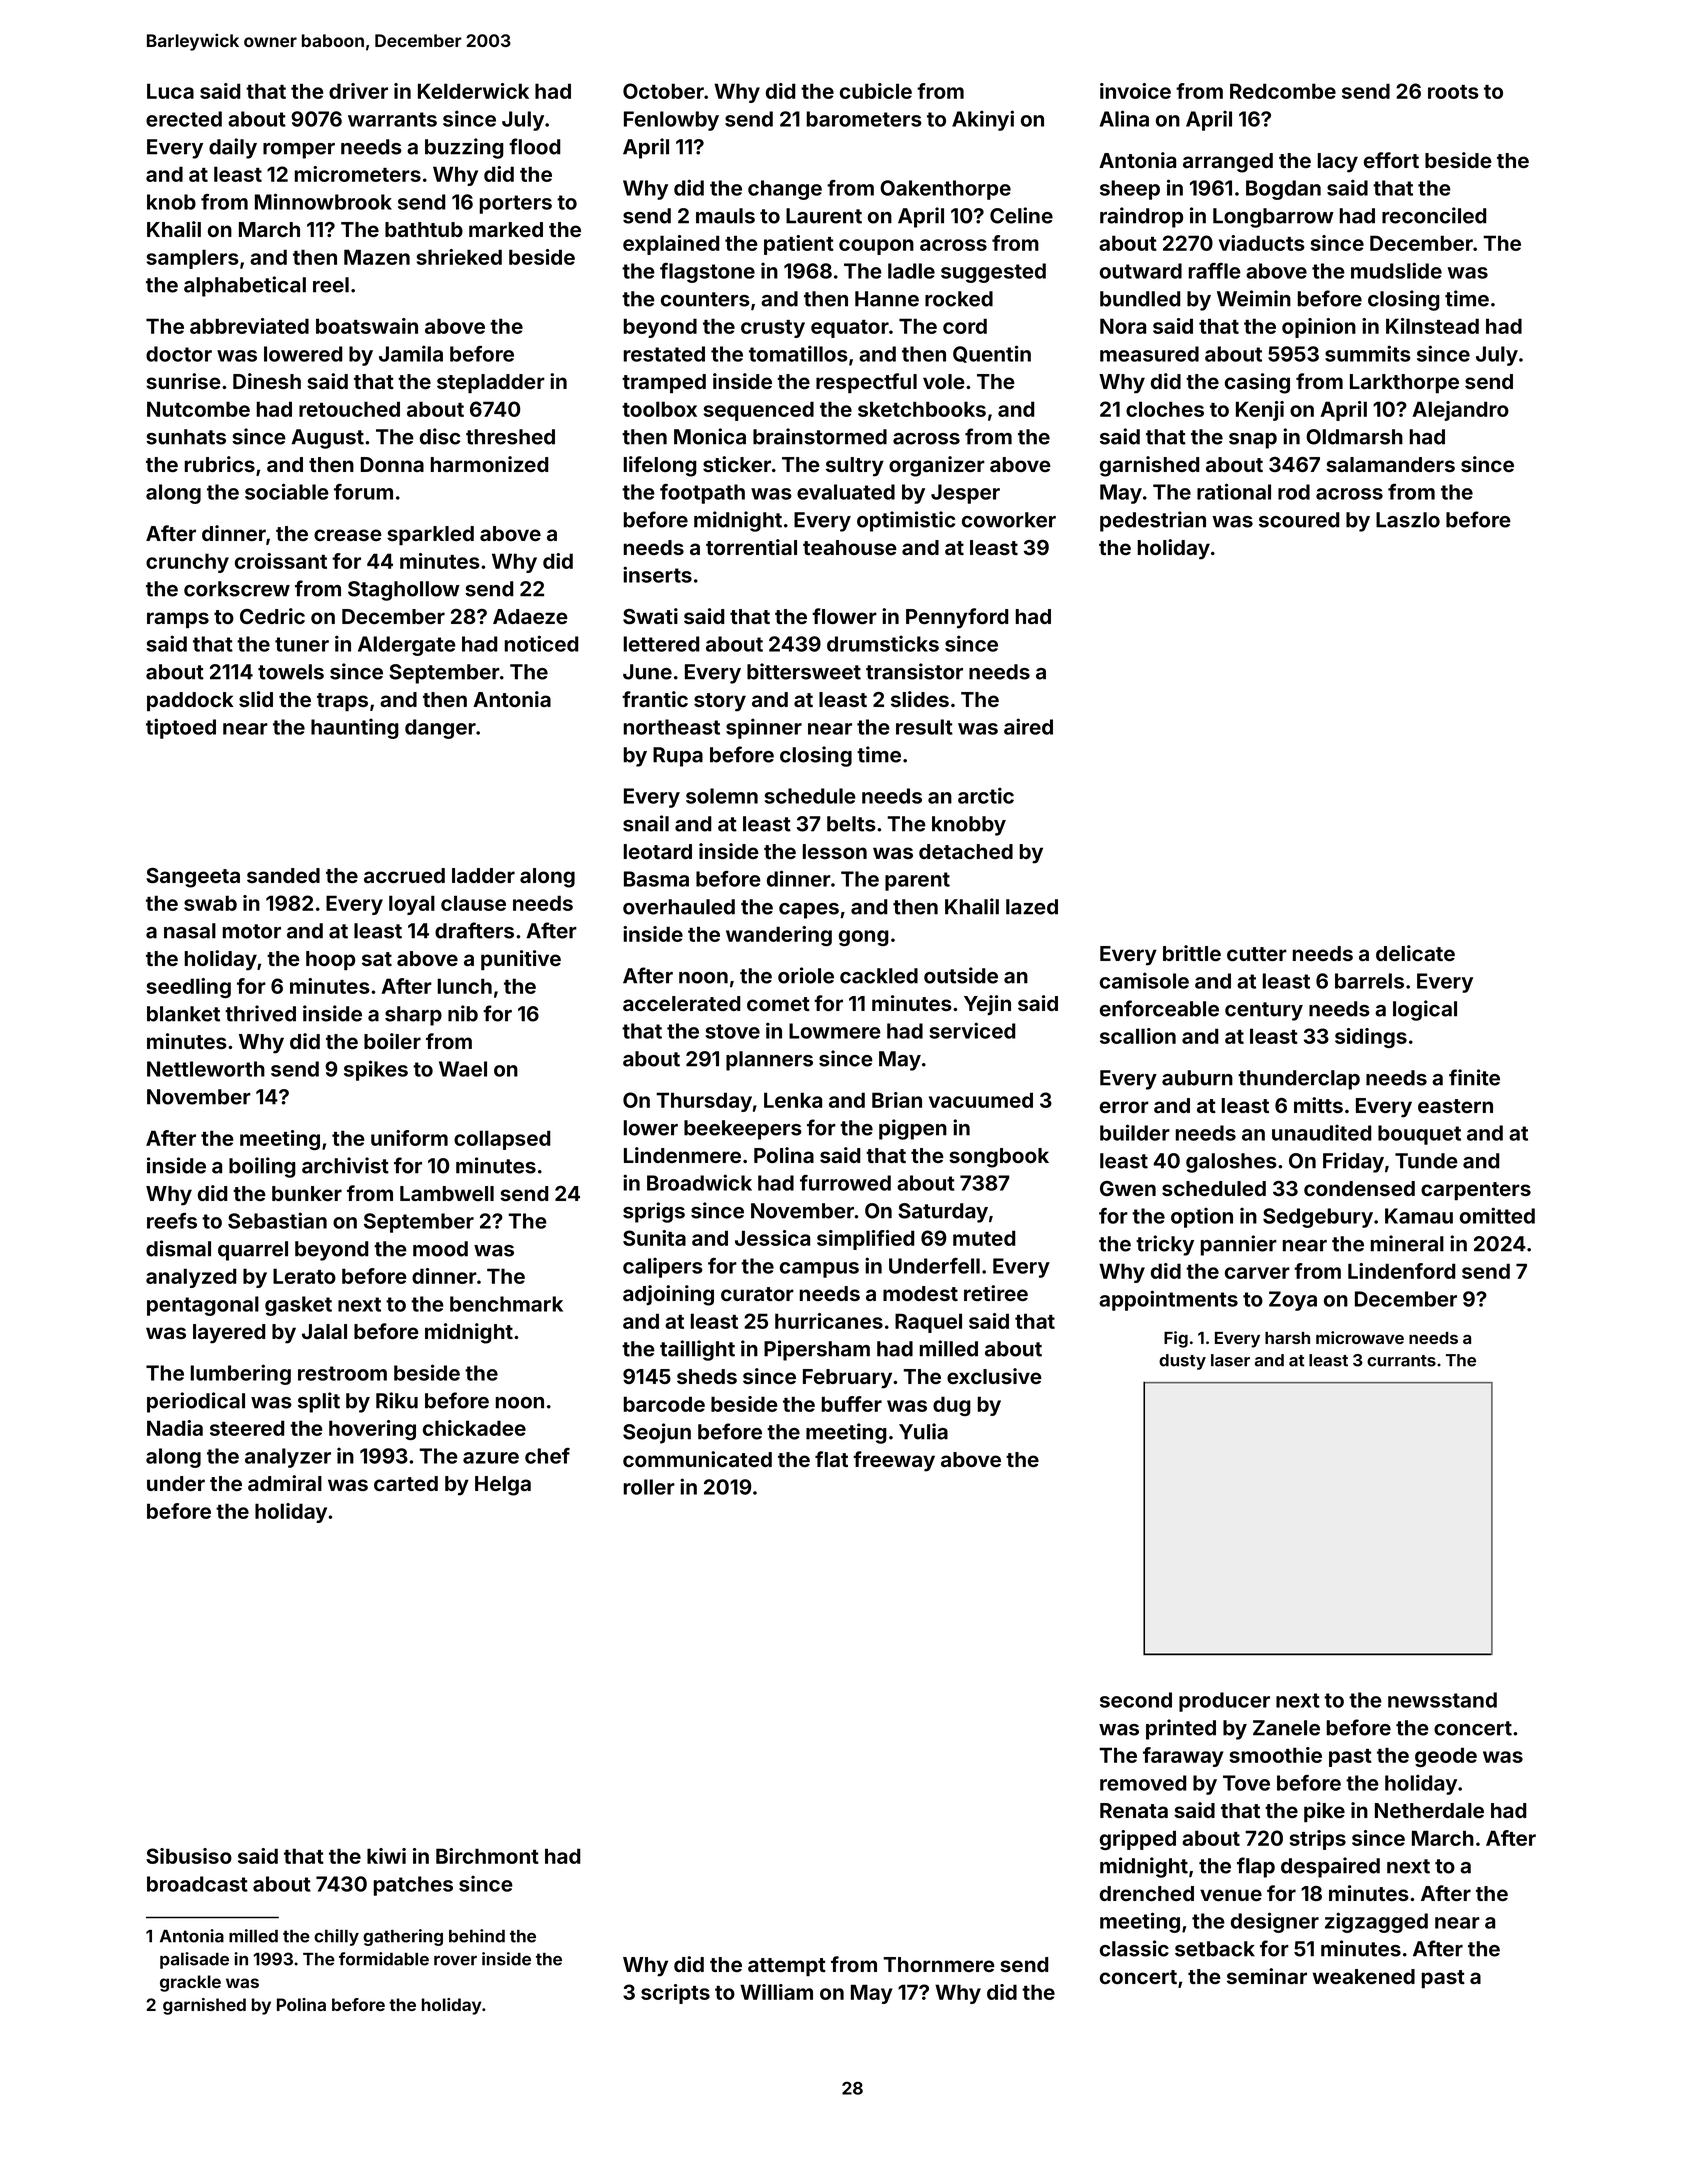  Describe the element at coordinates (424, 229) in the document. I see `bathtub` at that location.
